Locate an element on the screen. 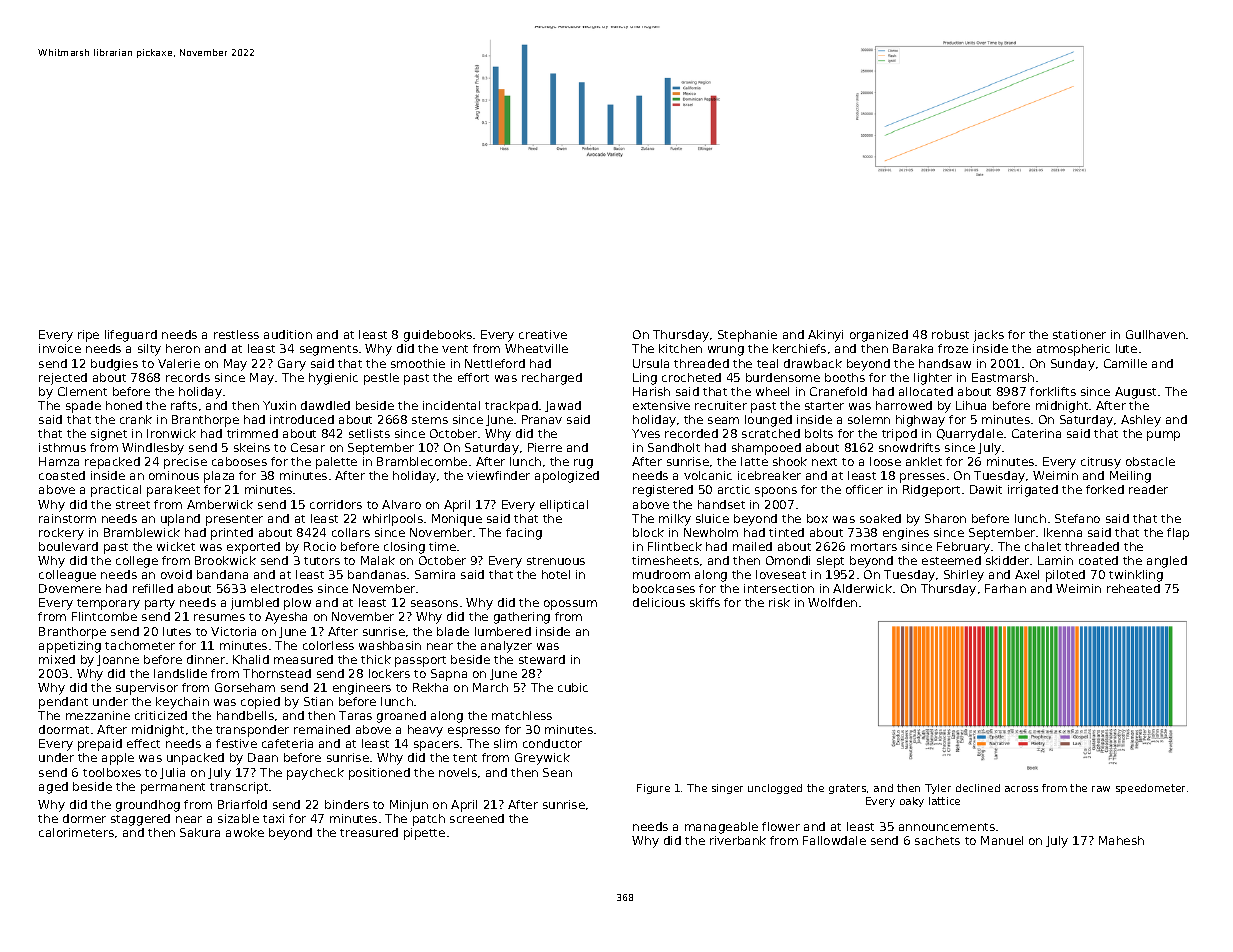 The image size is (1233, 952). restless is located at coordinates (236, 334).
